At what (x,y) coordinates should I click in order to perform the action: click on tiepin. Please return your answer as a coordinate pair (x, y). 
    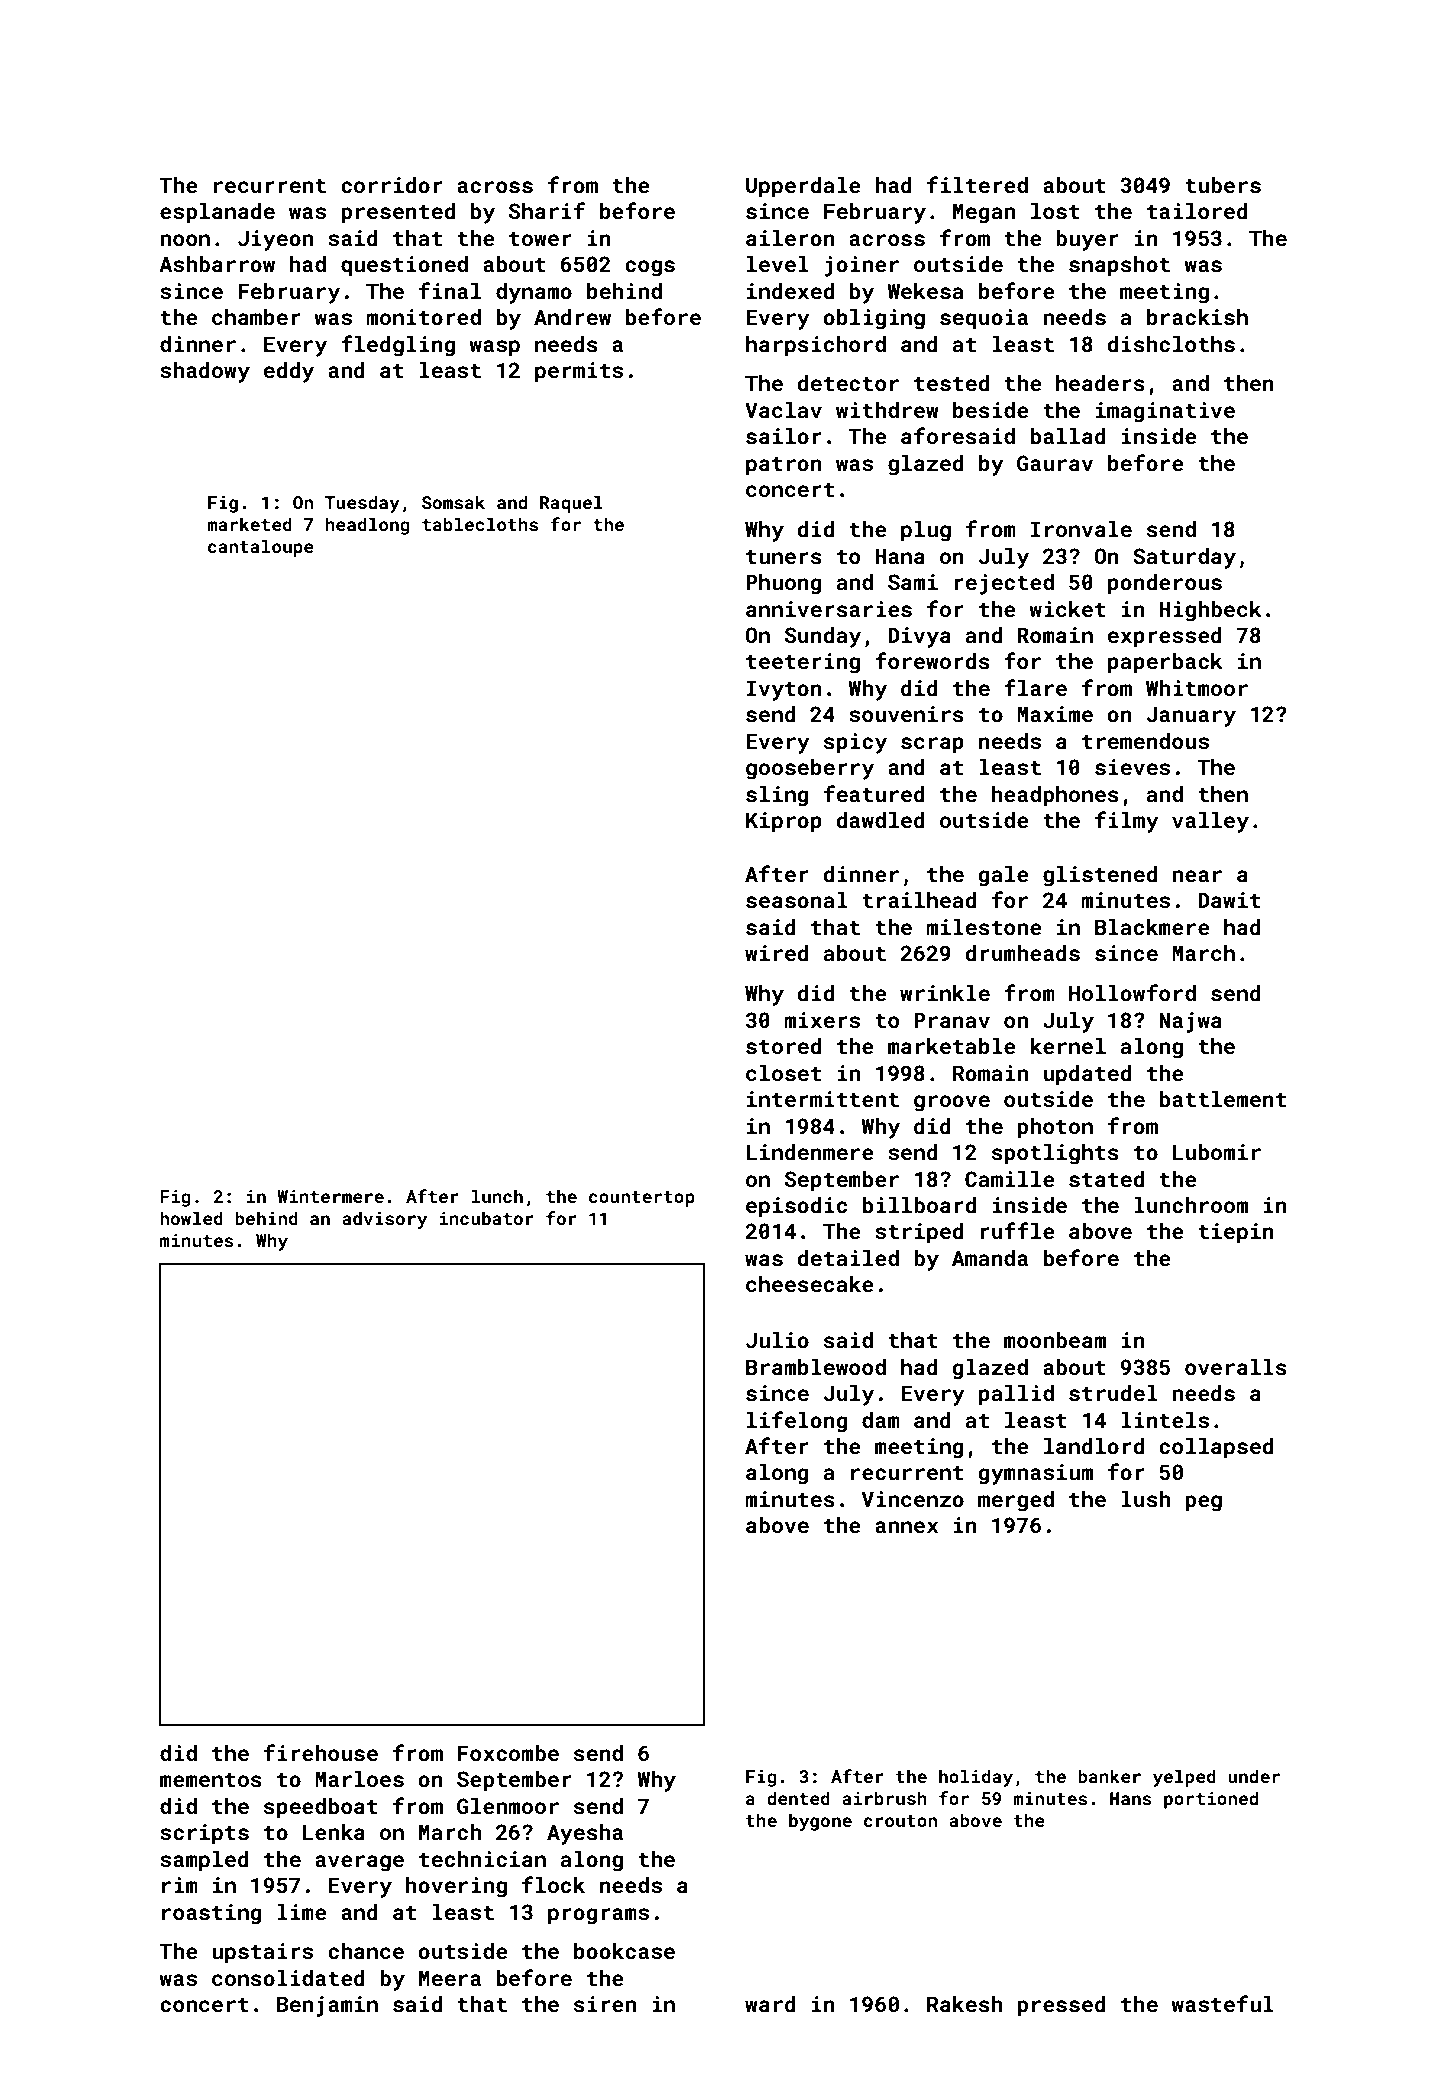
    Looking at the image, I should click on (1236, 1233).
